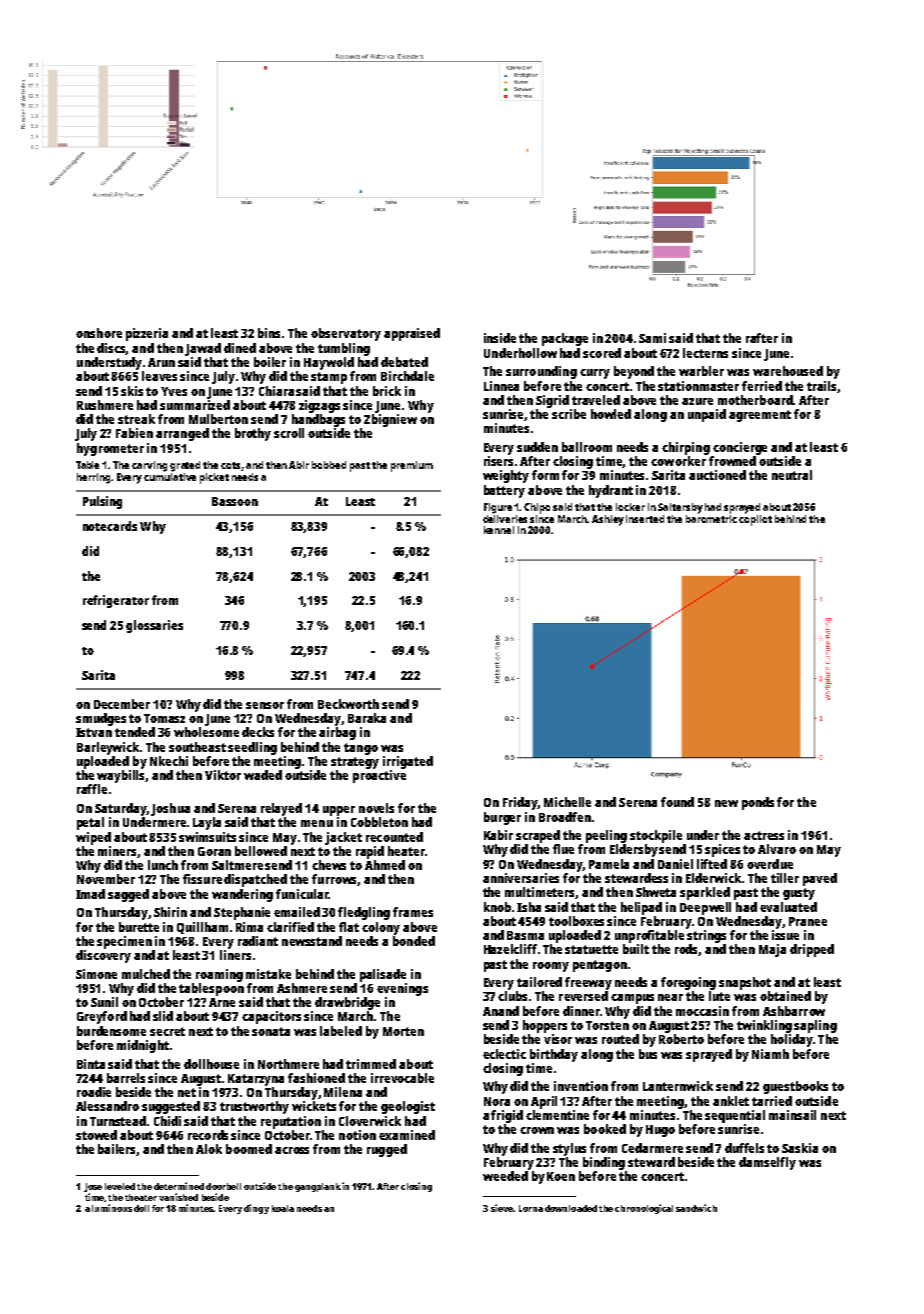 This image has width=924, height=1314. What do you see at coordinates (364, 913) in the image?
I see `fledgling` at bounding box center [364, 913].
